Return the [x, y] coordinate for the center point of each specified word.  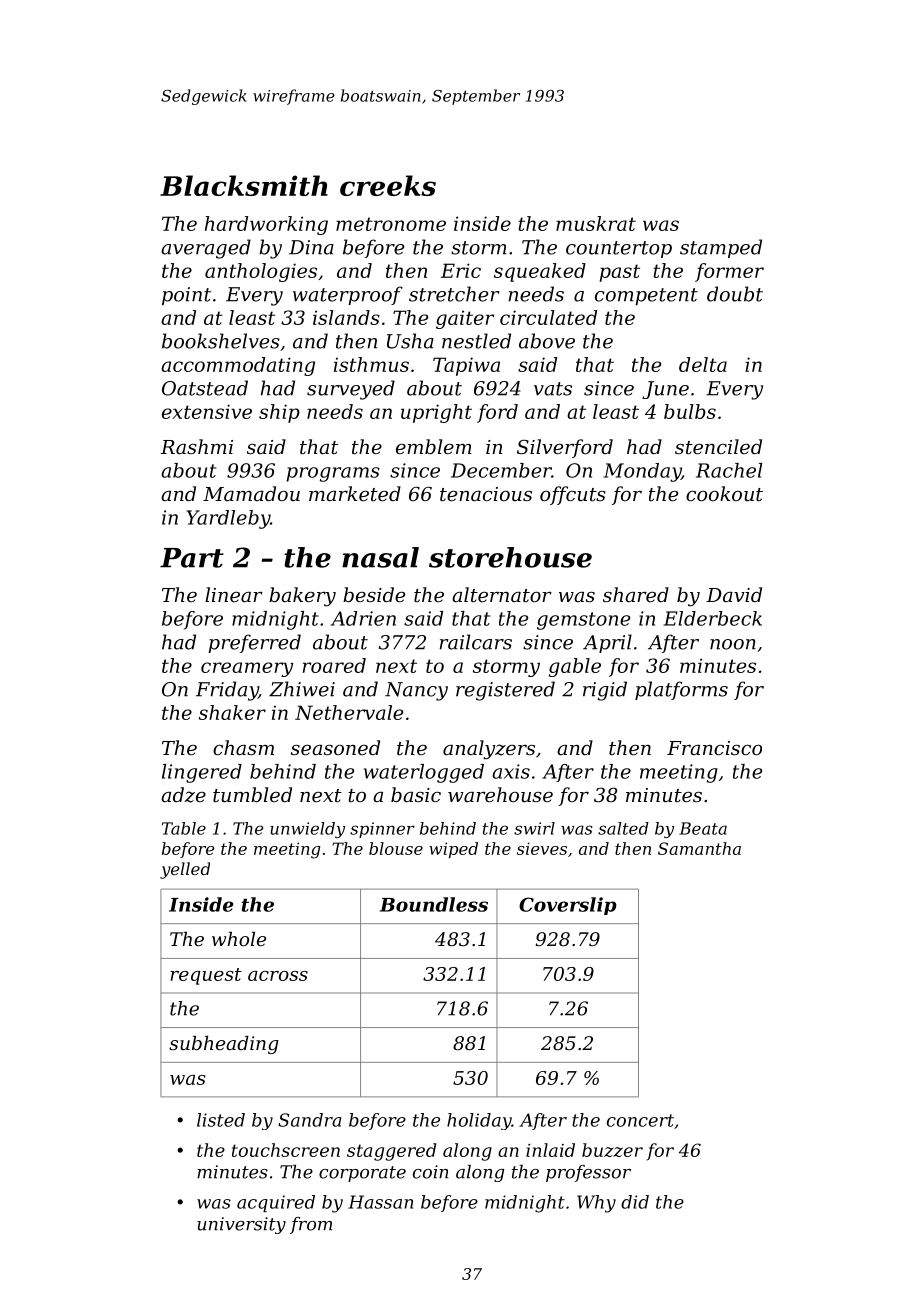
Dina [311, 247]
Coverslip [568, 906]
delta [703, 364]
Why [596, 1204]
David [734, 594]
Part [192, 558]
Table [184, 828]
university [241, 1225]
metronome [391, 224]
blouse [396, 848]
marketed [355, 493]
